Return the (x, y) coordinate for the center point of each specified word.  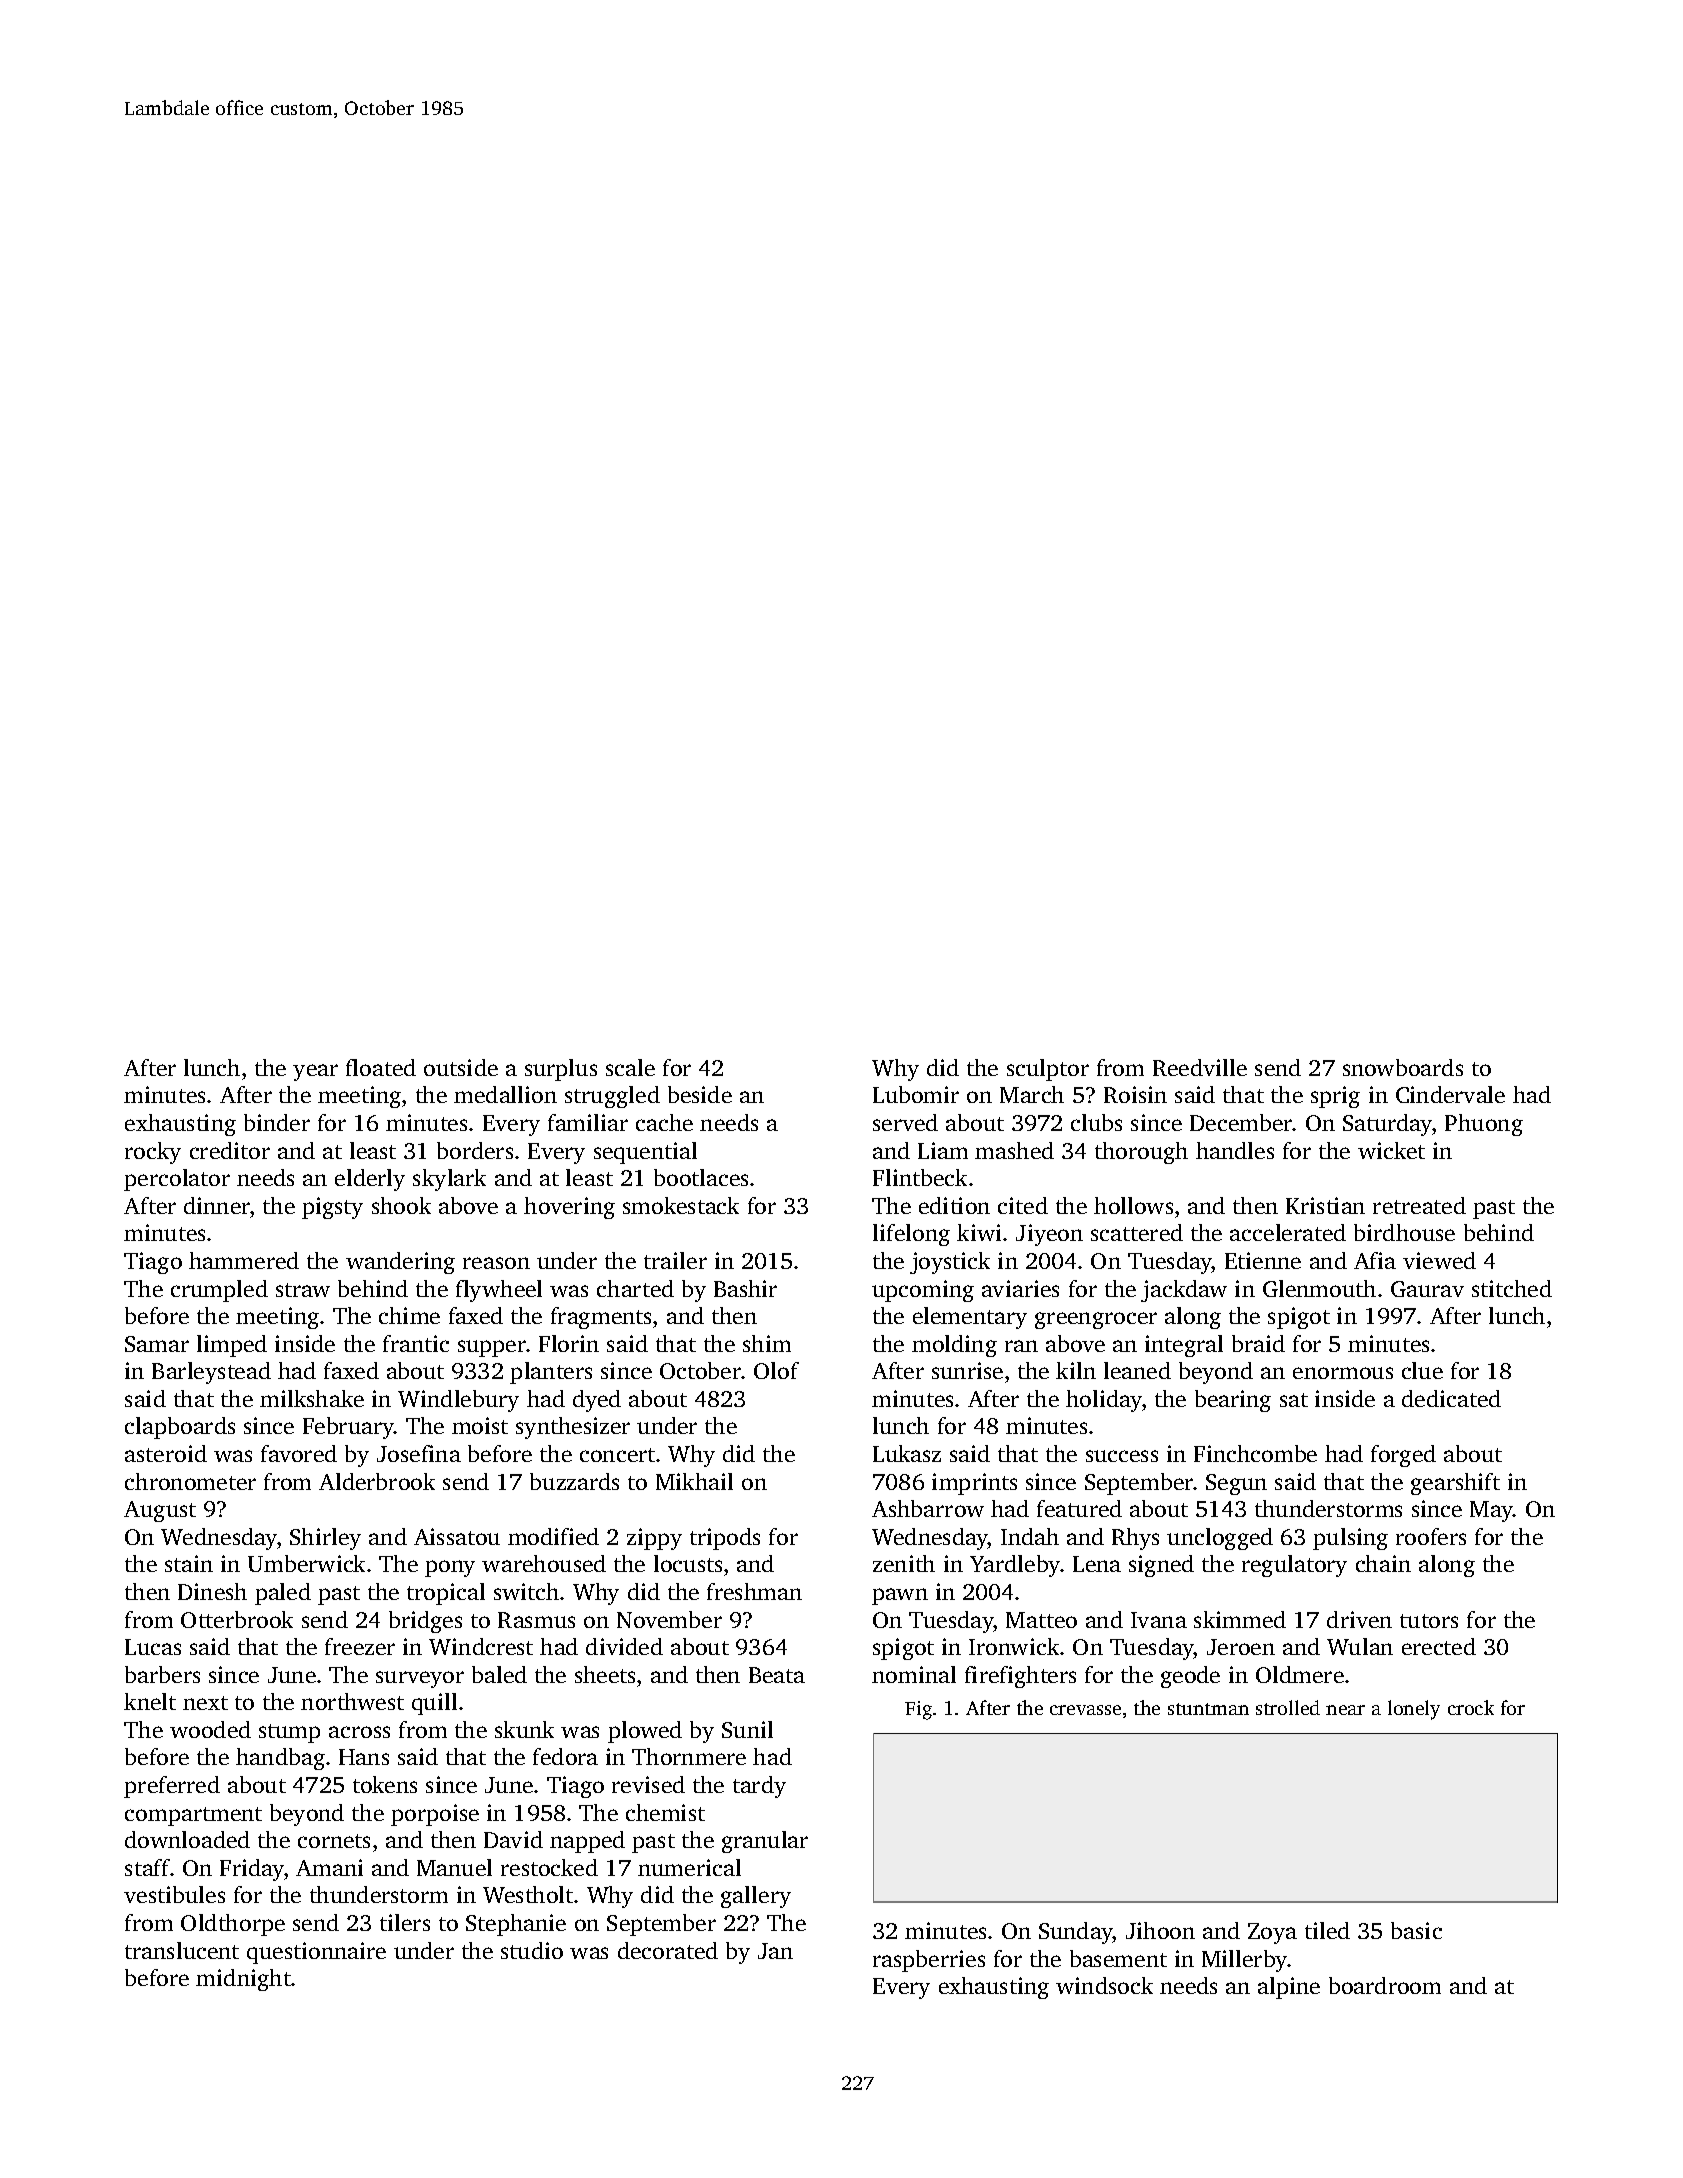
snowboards (1403, 1067)
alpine (1289, 1988)
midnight (244, 1980)
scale (630, 1067)
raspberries (929, 1961)
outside (461, 1067)
